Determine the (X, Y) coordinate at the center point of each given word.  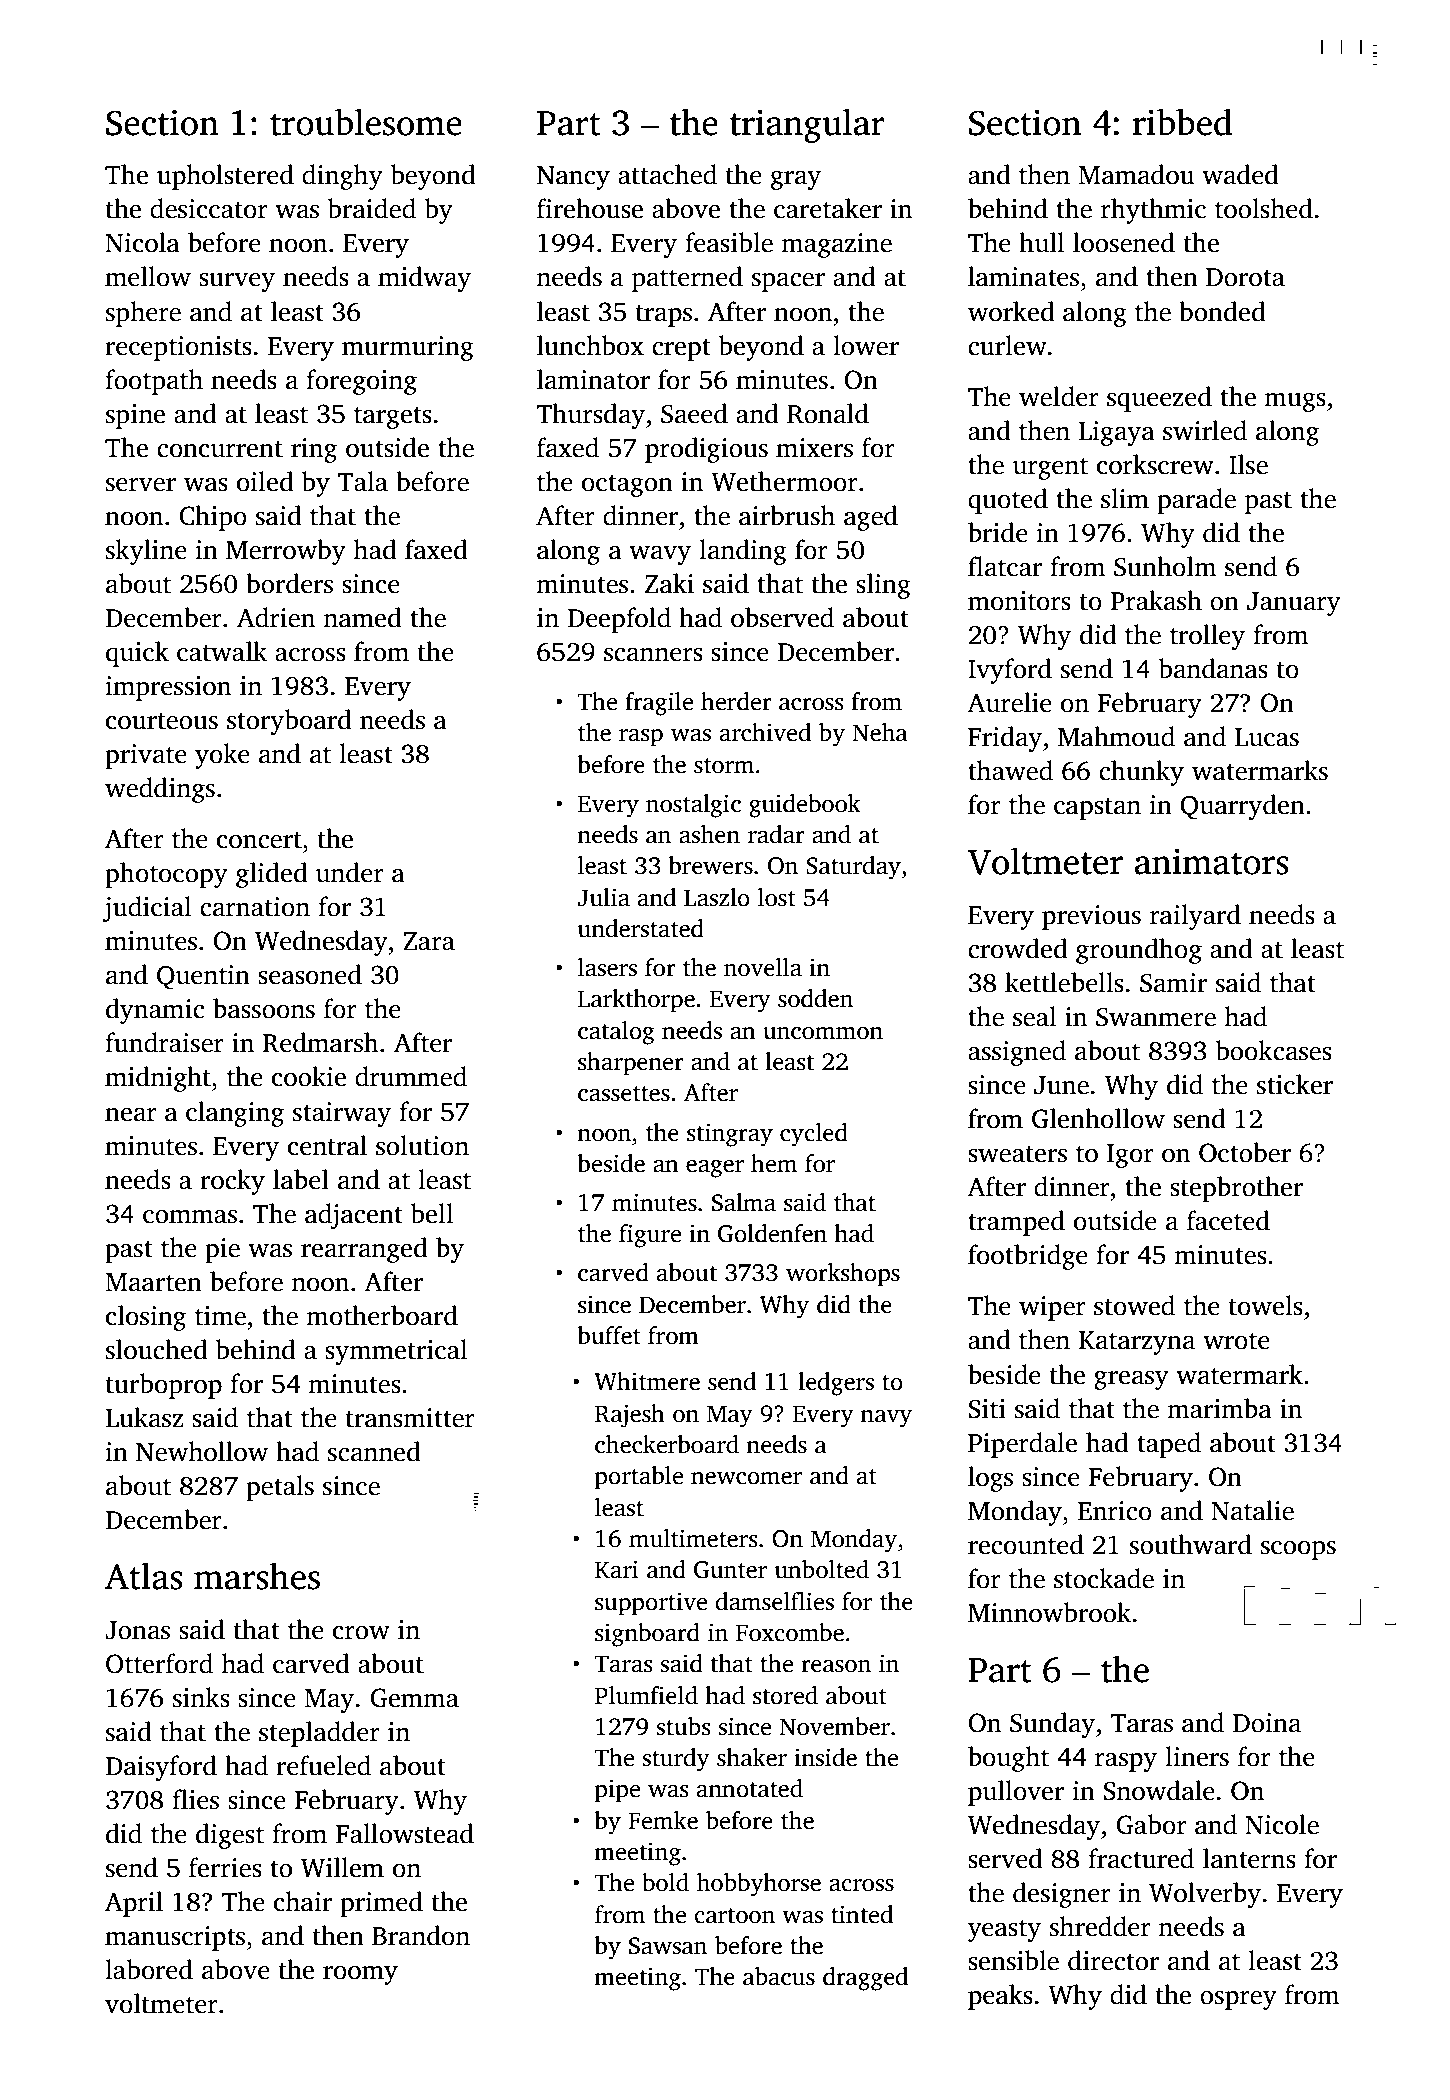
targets (393, 418)
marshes (257, 1576)
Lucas (1267, 737)
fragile (659, 704)
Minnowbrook (1049, 1612)
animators (1212, 861)
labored (149, 1969)
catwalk (222, 651)
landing (743, 552)
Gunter (730, 1570)
